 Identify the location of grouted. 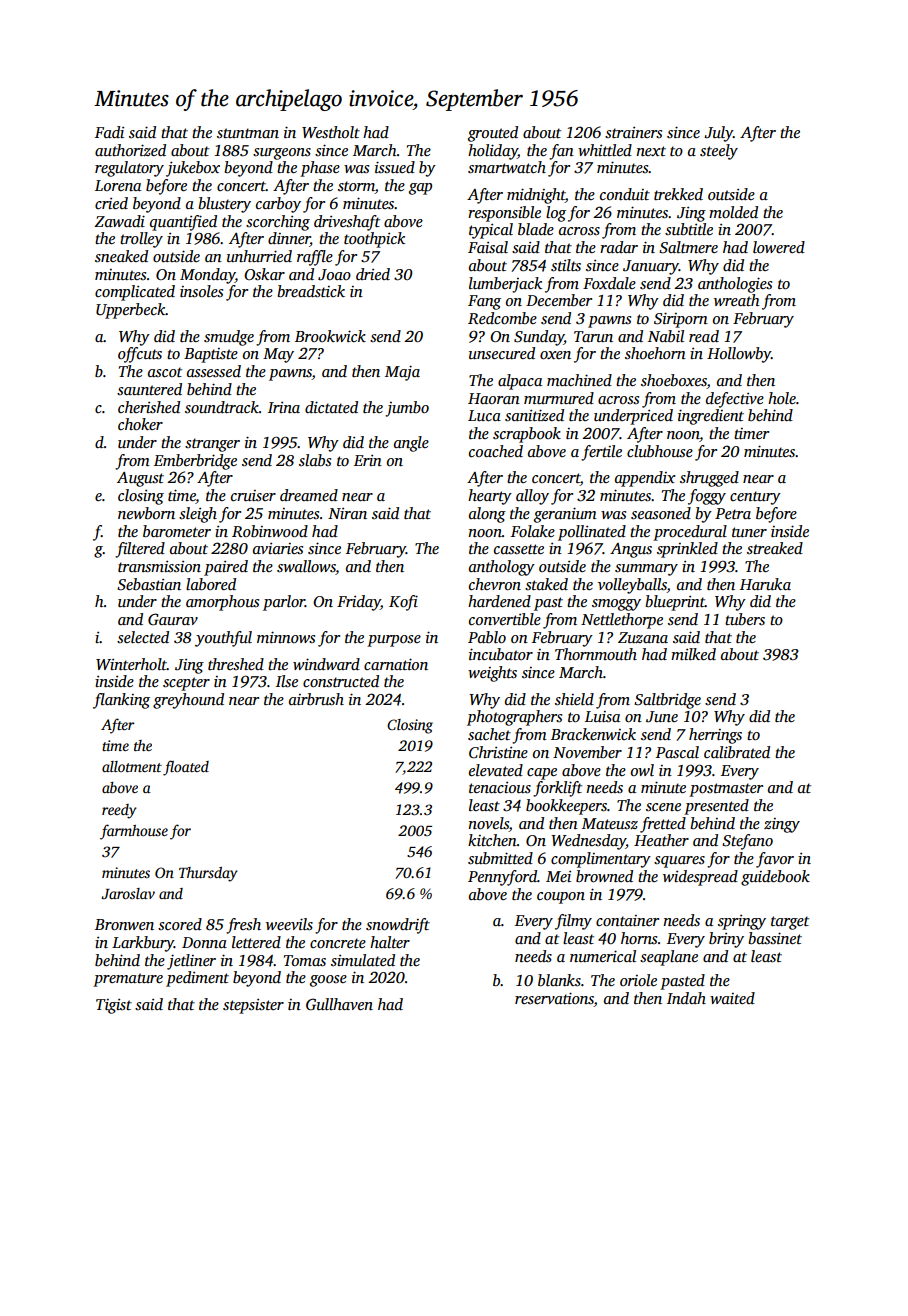
(493, 134).
